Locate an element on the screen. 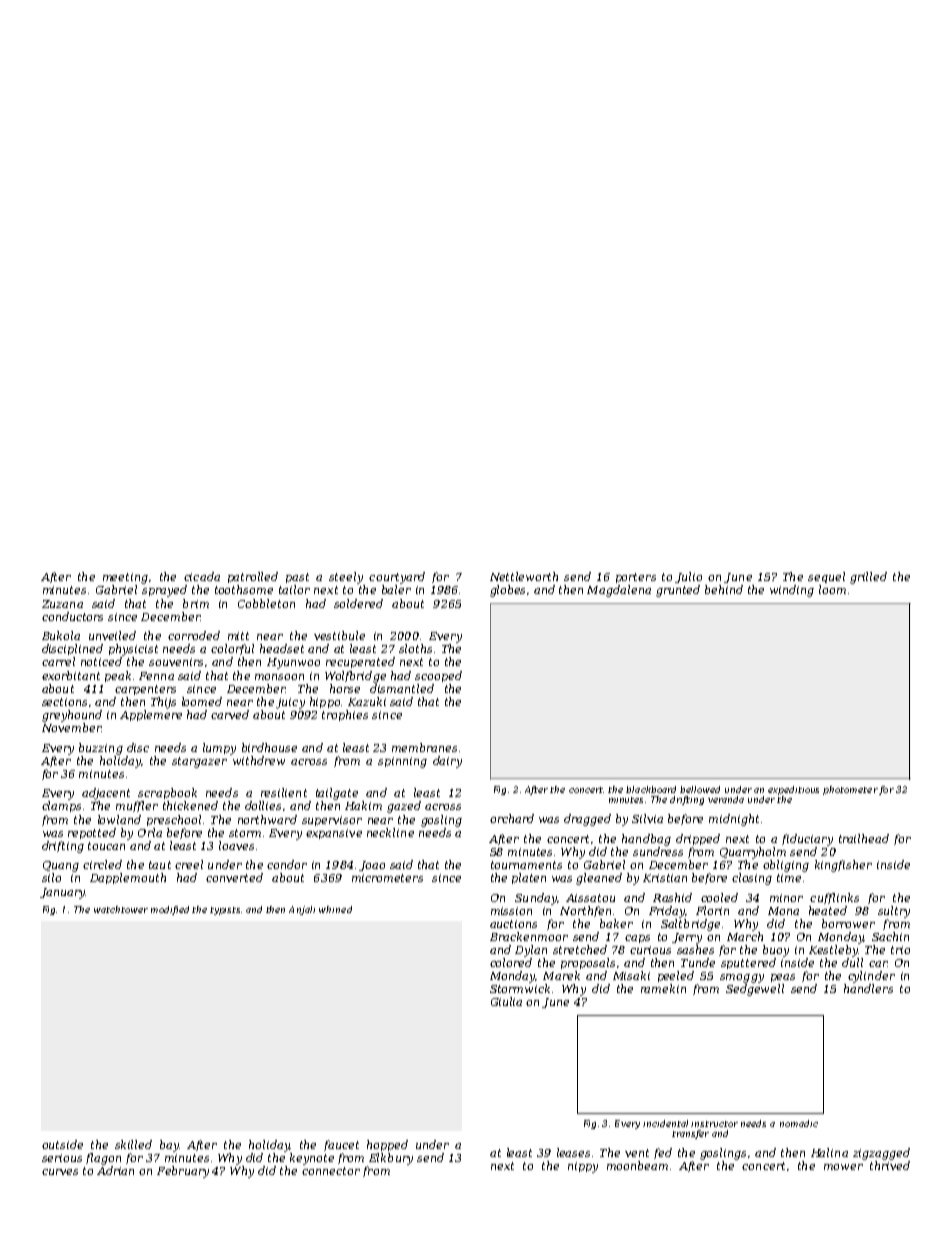 This screenshot has width=952, height=1233. Joao is located at coordinates (372, 866).
